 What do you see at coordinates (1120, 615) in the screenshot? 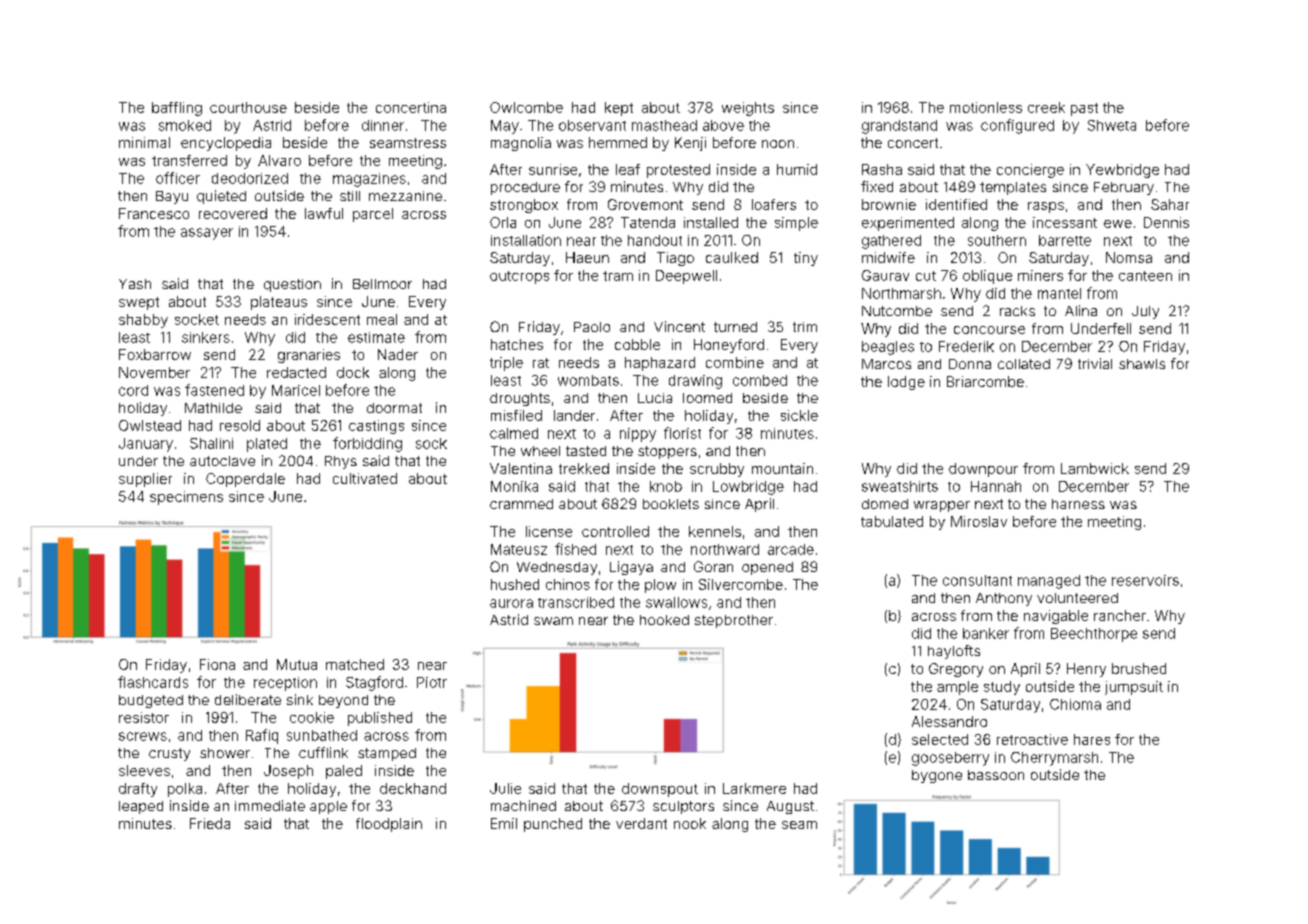
I see `rancher` at bounding box center [1120, 615].
